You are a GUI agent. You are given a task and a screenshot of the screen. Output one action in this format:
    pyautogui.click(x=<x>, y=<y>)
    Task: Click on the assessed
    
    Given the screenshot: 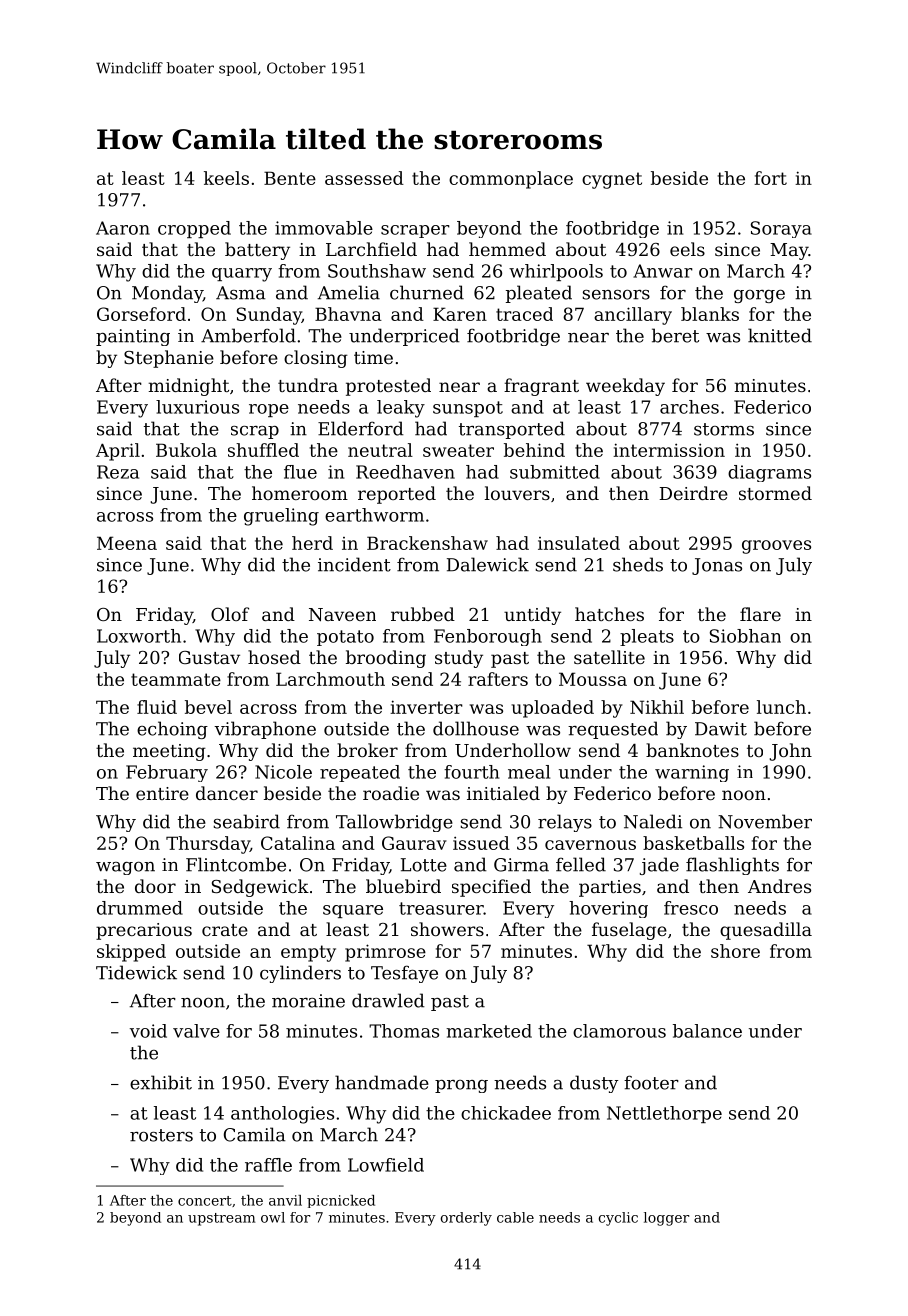 What is the action you would take?
    pyautogui.click(x=364, y=178)
